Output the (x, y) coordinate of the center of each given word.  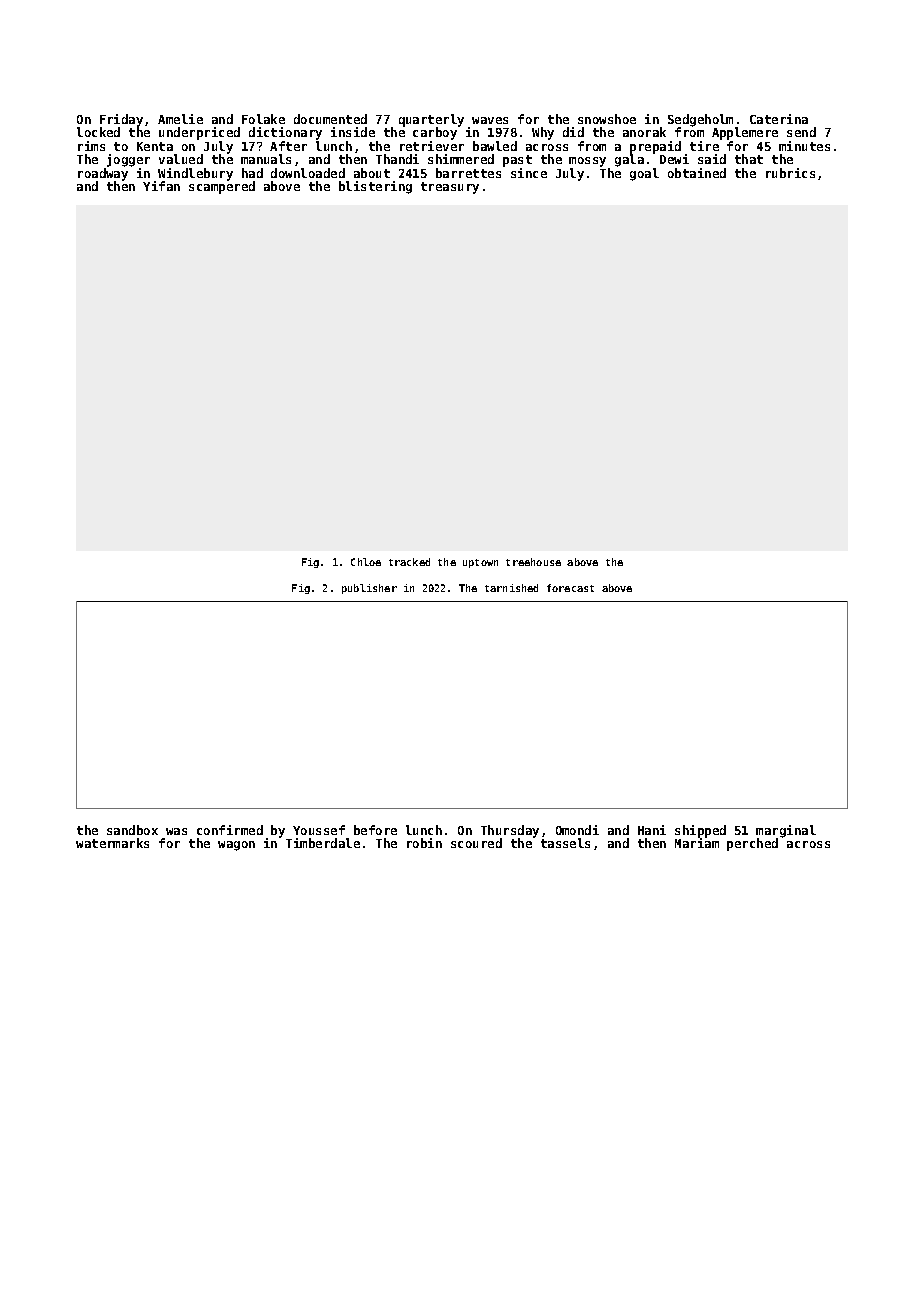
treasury (450, 188)
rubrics (790, 173)
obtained (697, 173)
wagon (236, 846)
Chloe (366, 562)
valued (181, 159)
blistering (375, 187)
